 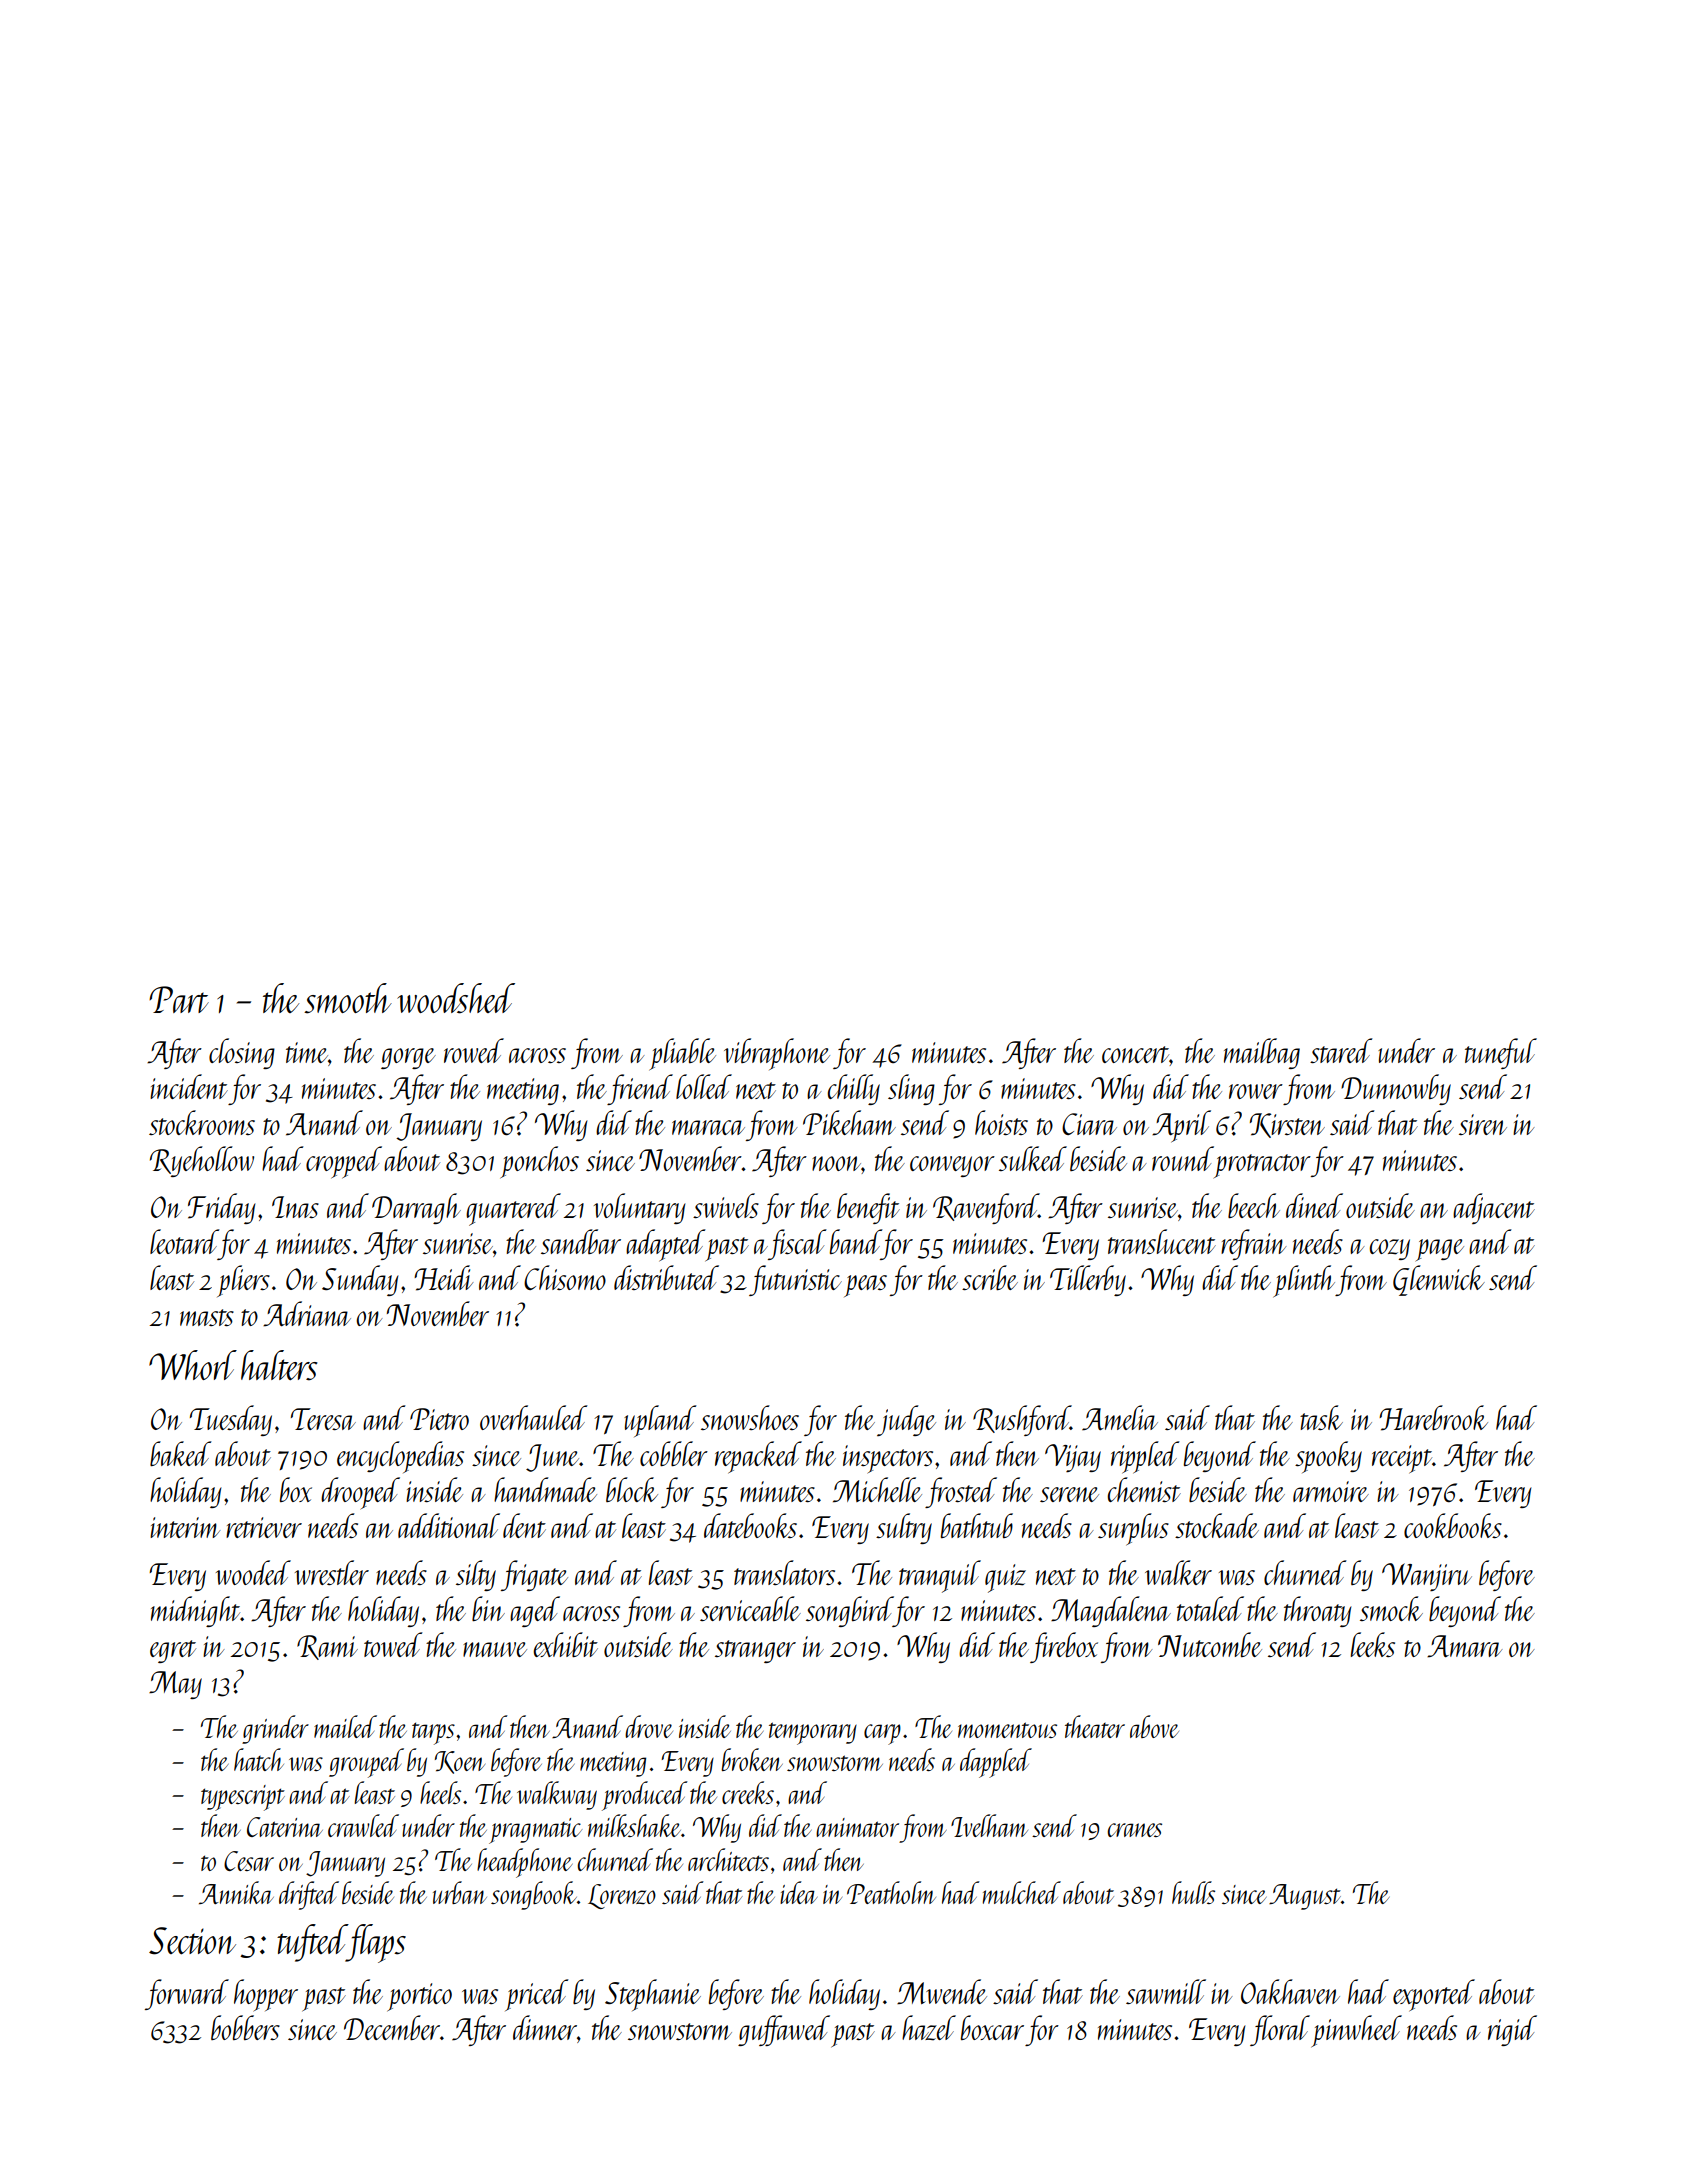 What do you see at coordinates (784, 2030) in the screenshot?
I see `guffawed` at bounding box center [784, 2030].
